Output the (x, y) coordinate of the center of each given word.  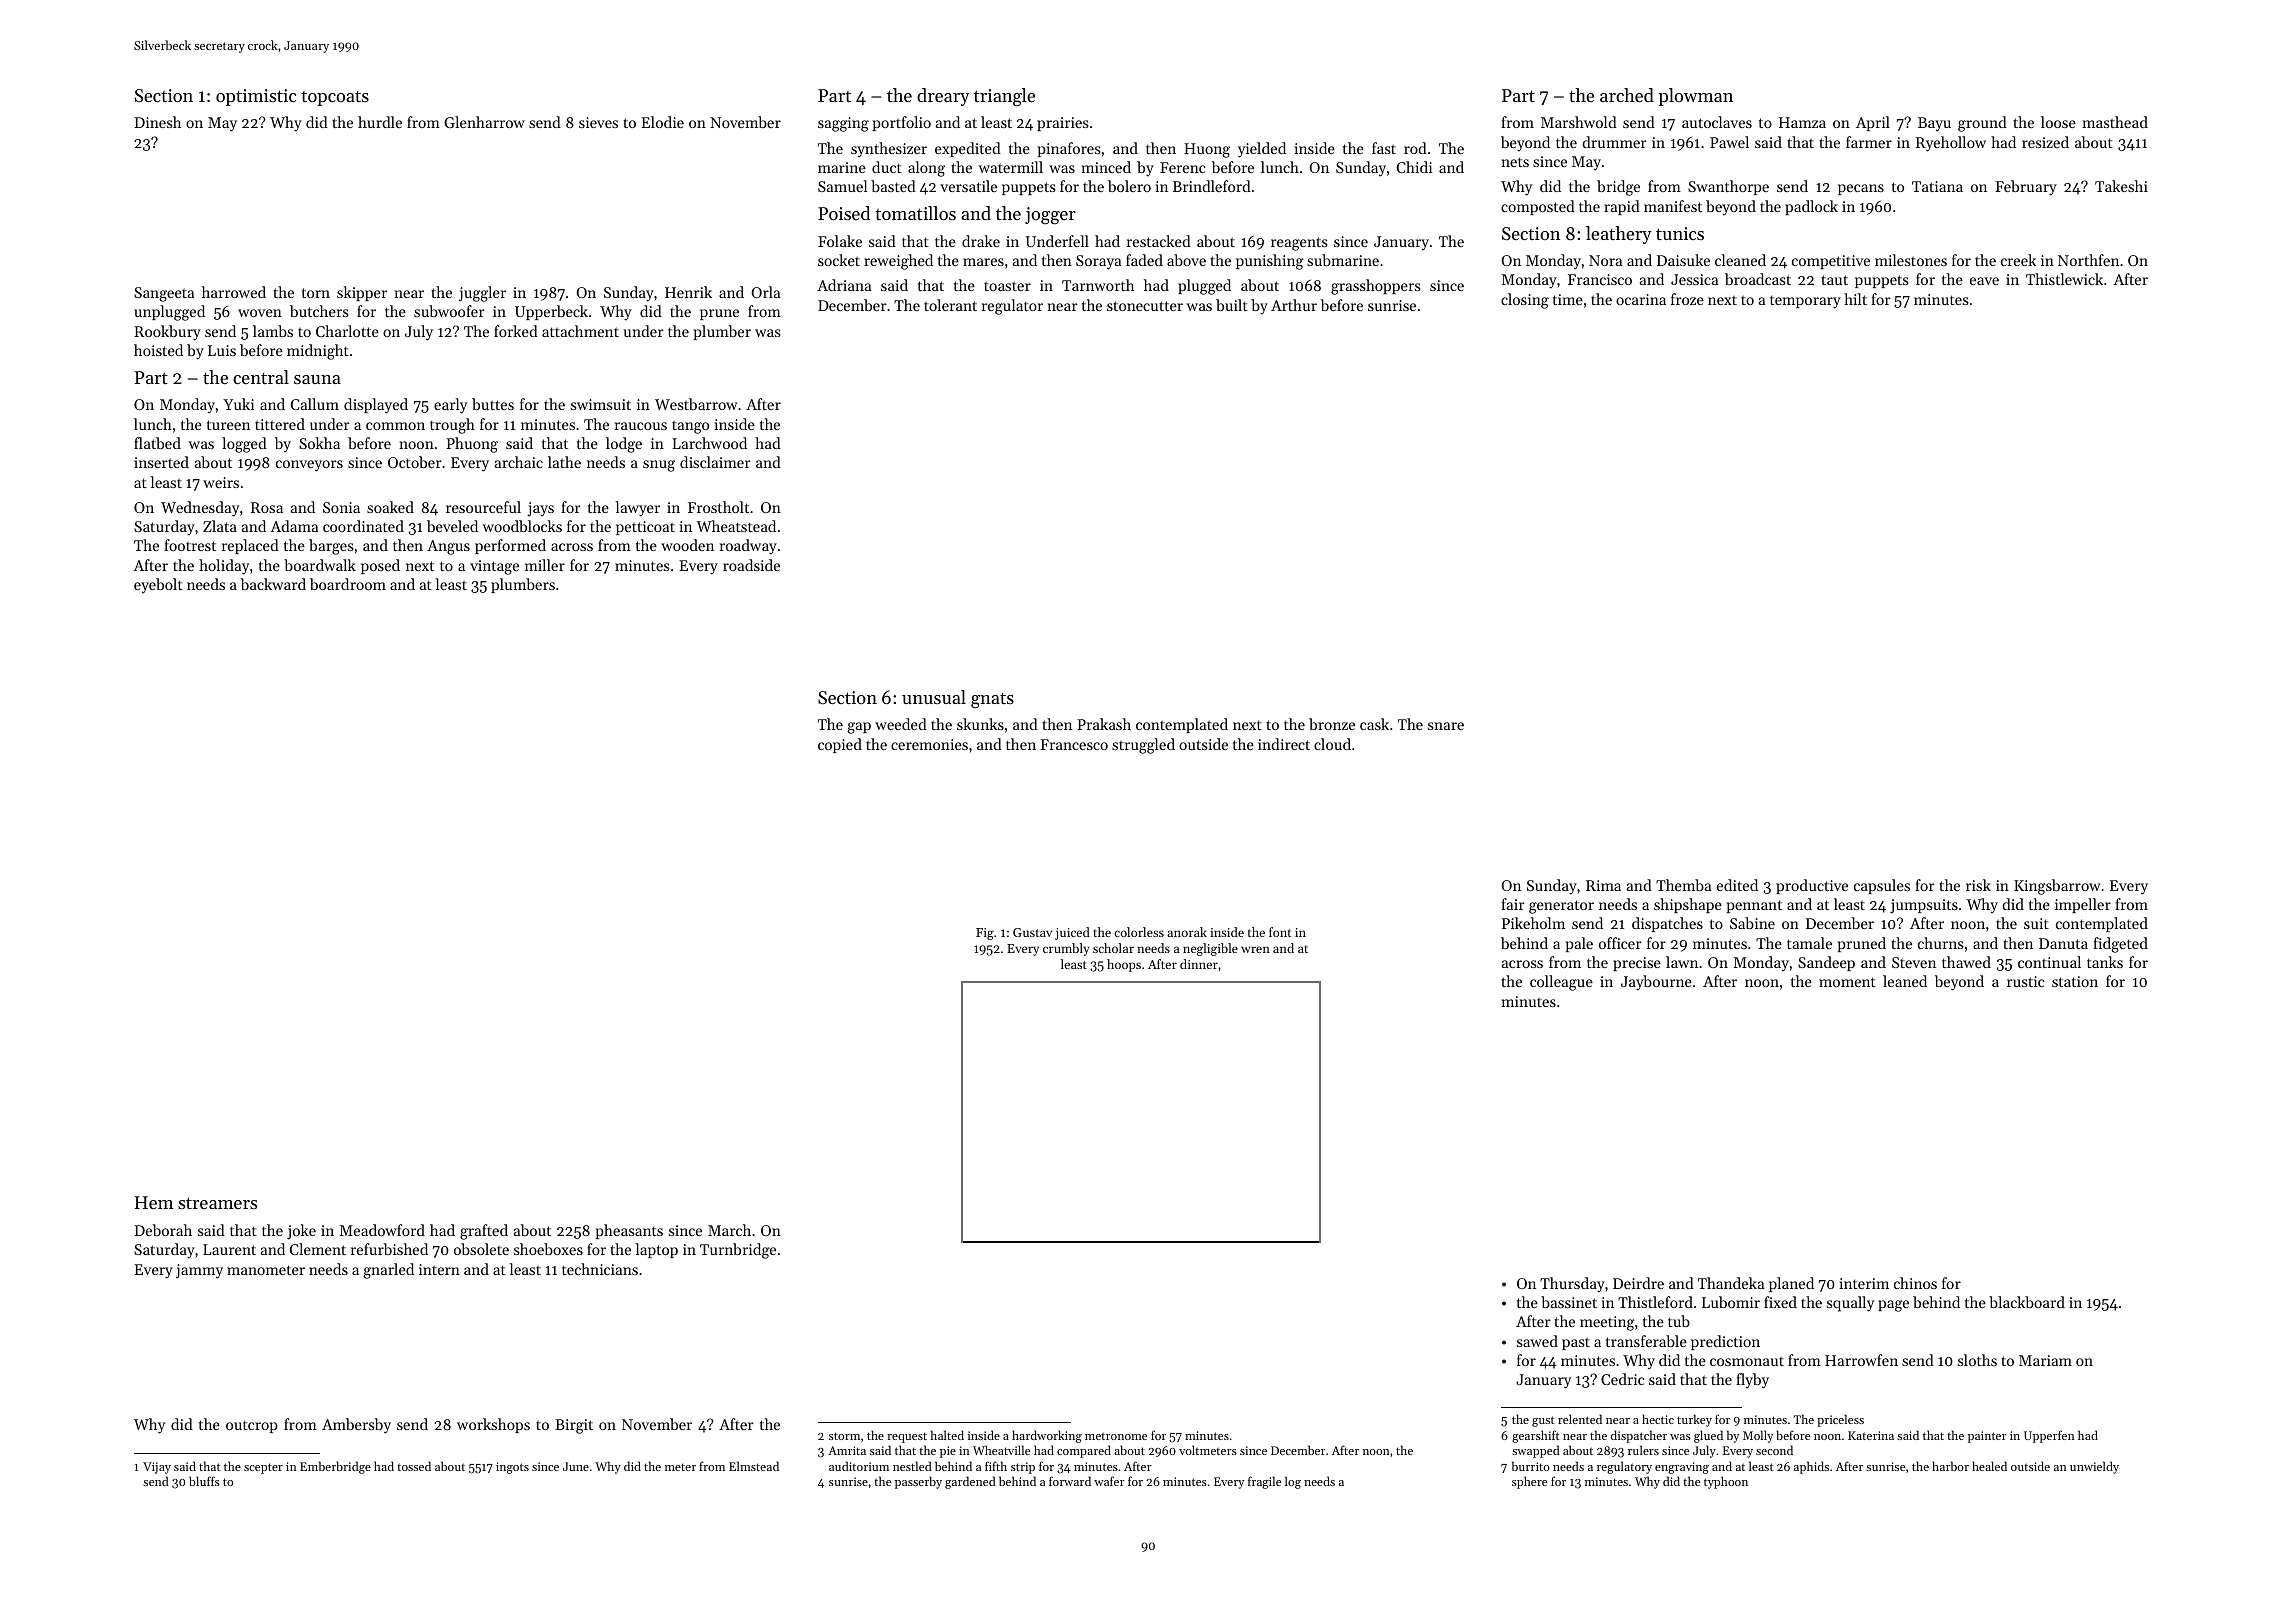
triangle (1004, 97)
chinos (1915, 1283)
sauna (317, 379)
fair (1513, 904)
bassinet (1569, 1302)
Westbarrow (696, 404)
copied (840, 745)
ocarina (1641, 299)
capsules (1882, 886)
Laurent (229, 1249)
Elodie (662, 122)
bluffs (204, 1481)
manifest (1673, 206)
